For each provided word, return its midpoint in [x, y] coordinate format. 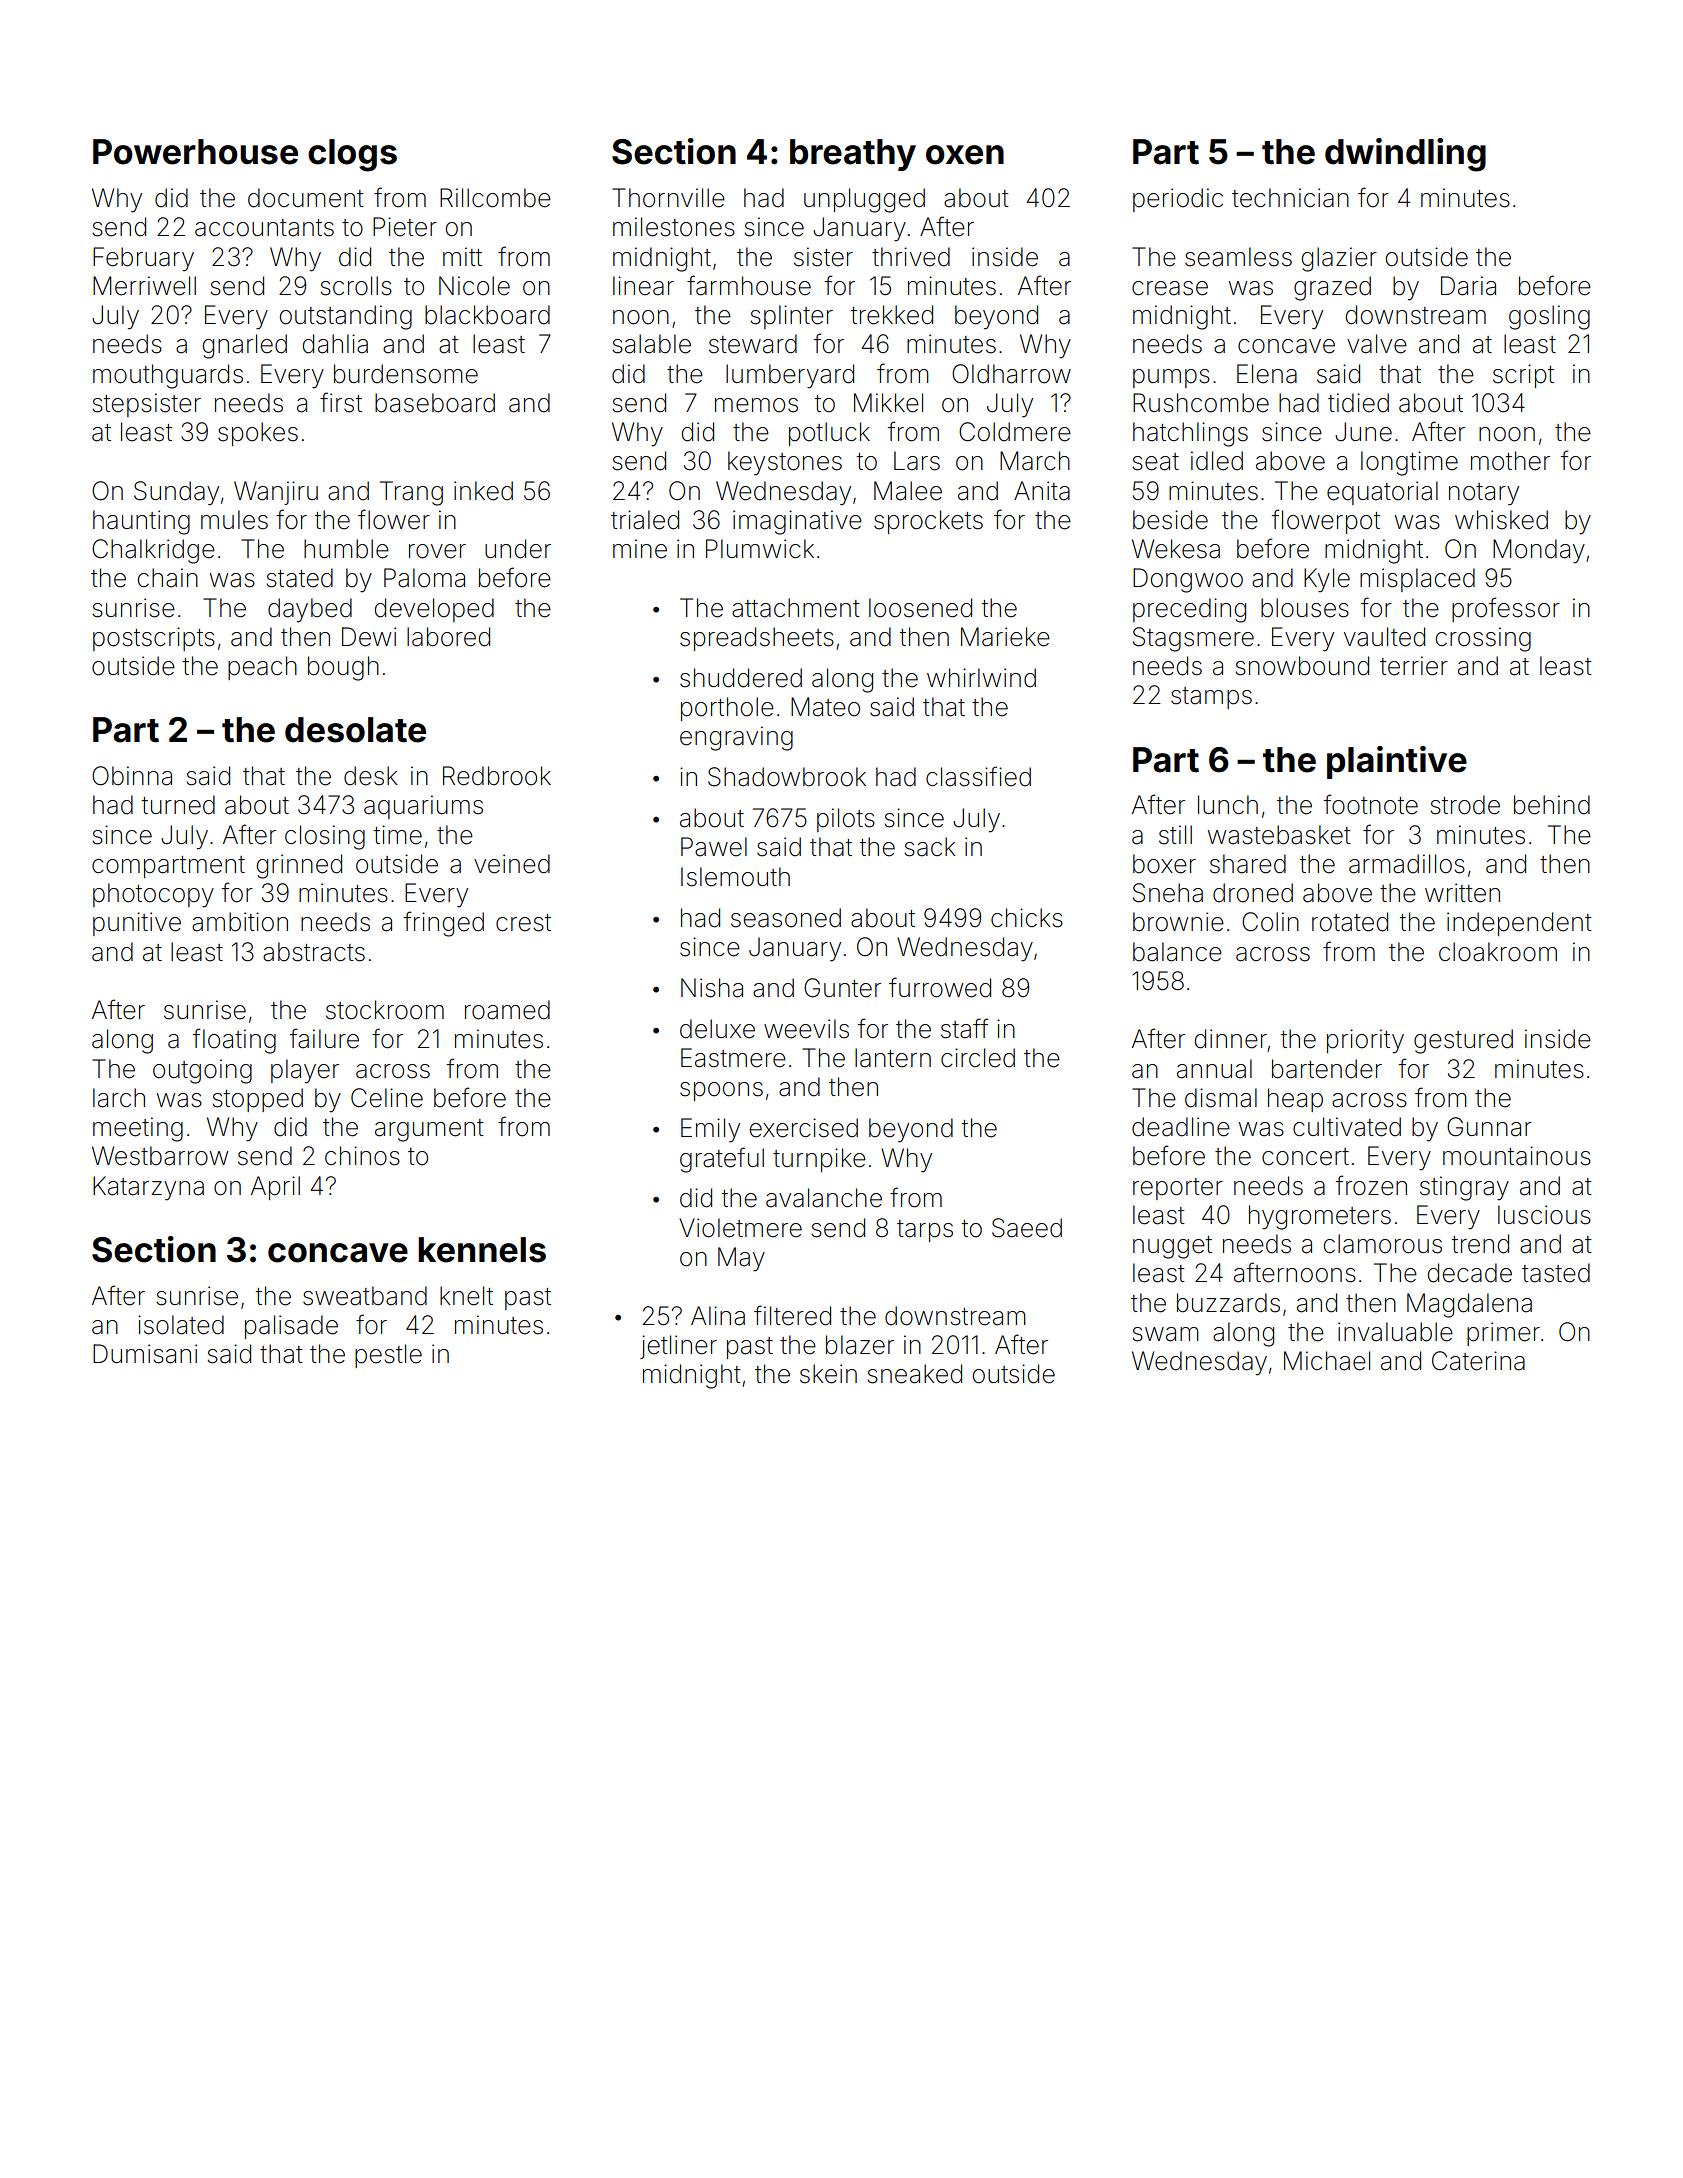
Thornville [668, 198]
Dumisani [145, 1354]
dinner [1231, 1039]
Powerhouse [195, 152]
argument [429, 1130]
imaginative [797, 522]
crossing [1483, 639]
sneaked [914, 1374]
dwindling [1405, 155]
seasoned [786, 918]
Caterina [1478, 1361]
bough [343, 668]
